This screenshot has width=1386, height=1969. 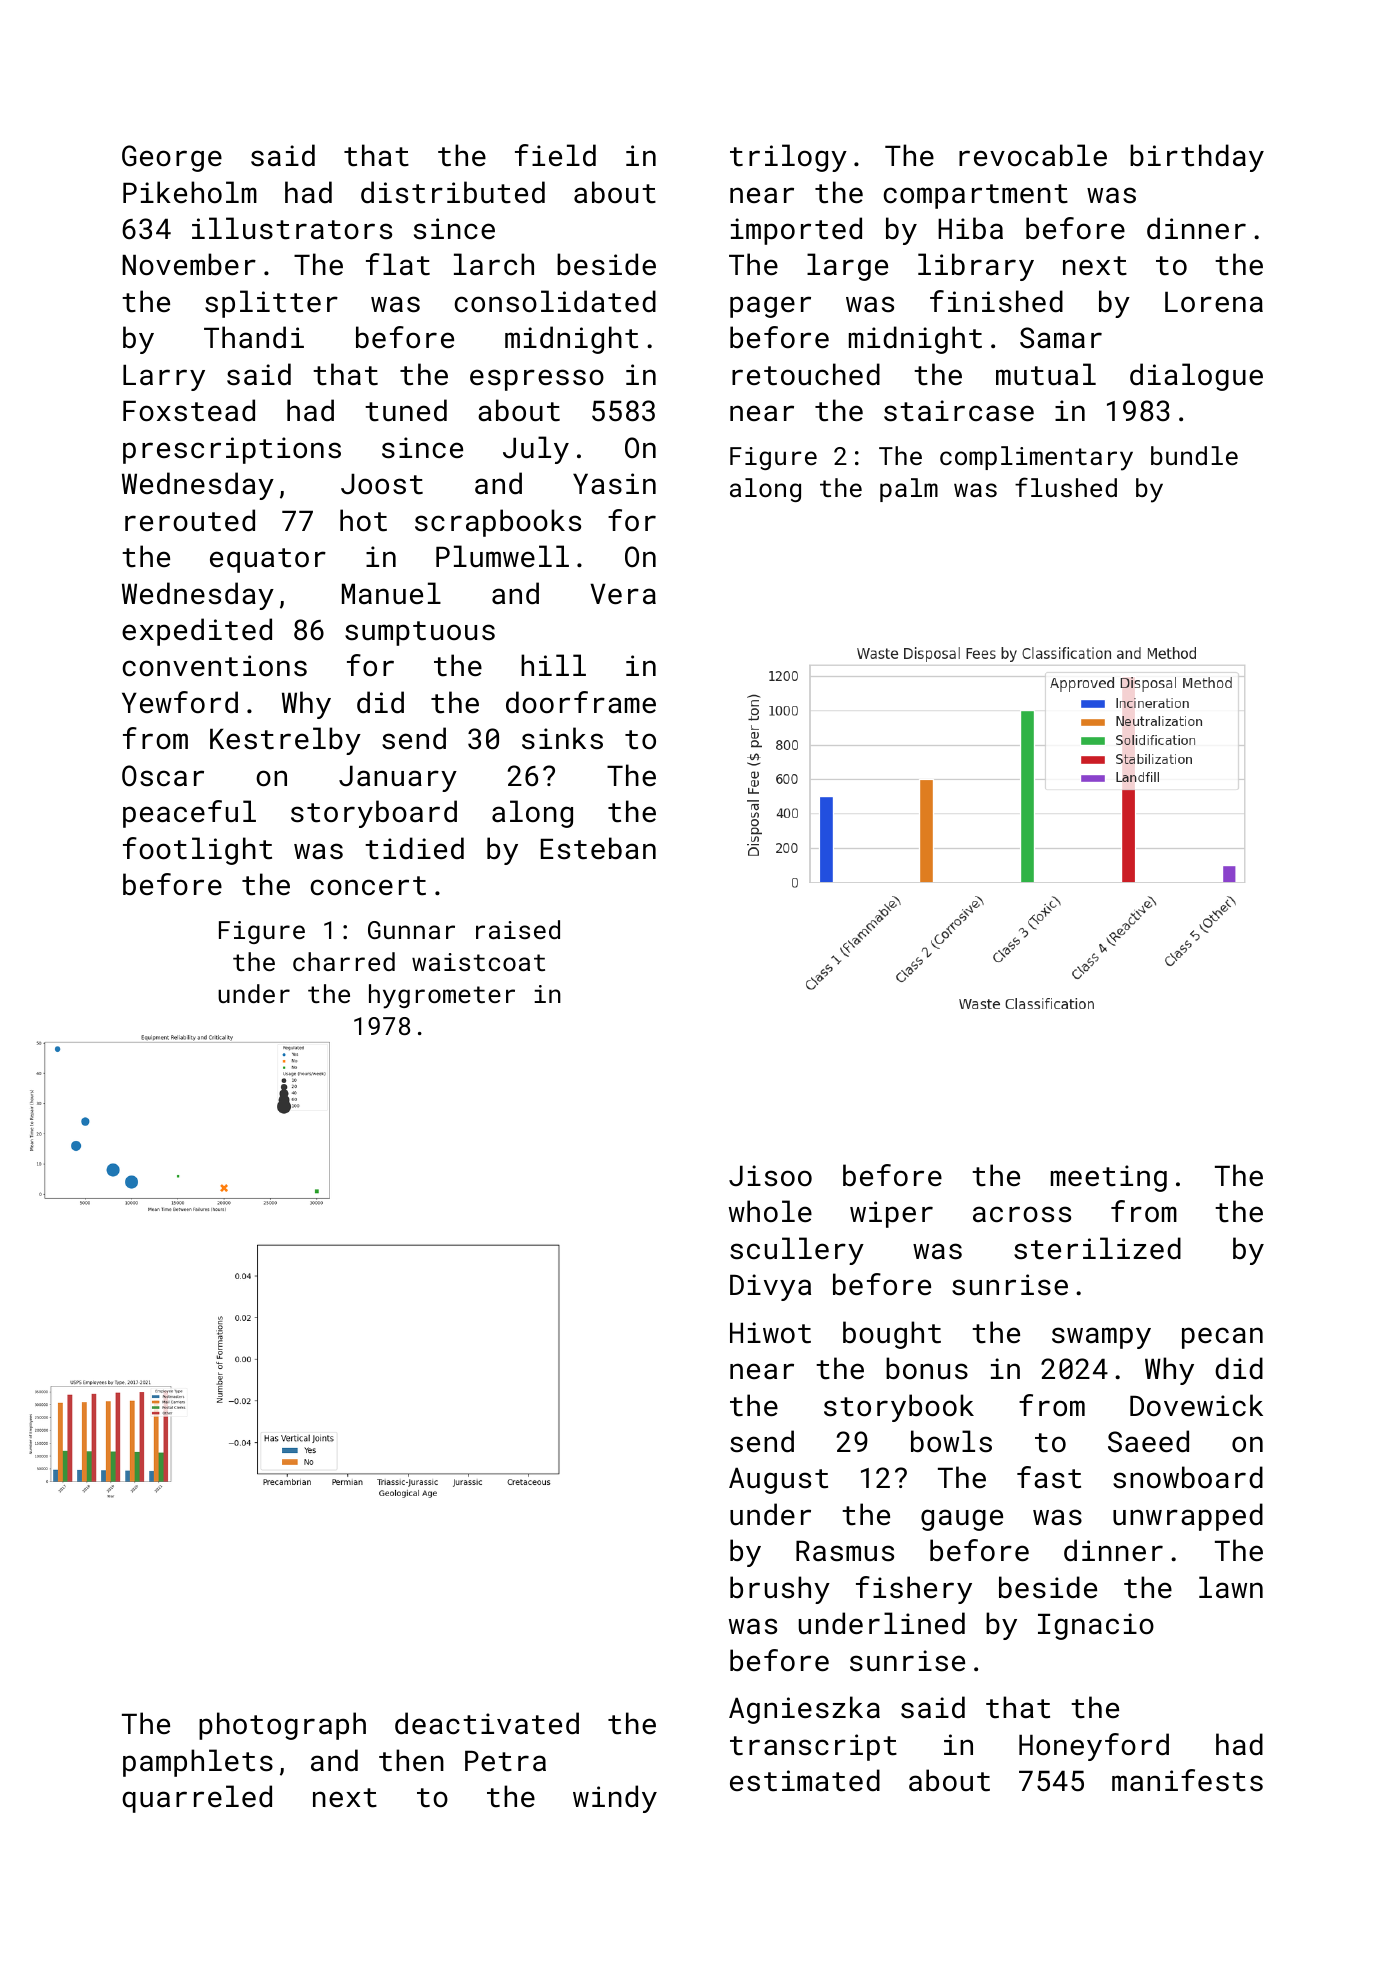 What do you see at coordinates (615, 1799) in the screenshot?
I see `windy` at bounding box center [615, 1799].
